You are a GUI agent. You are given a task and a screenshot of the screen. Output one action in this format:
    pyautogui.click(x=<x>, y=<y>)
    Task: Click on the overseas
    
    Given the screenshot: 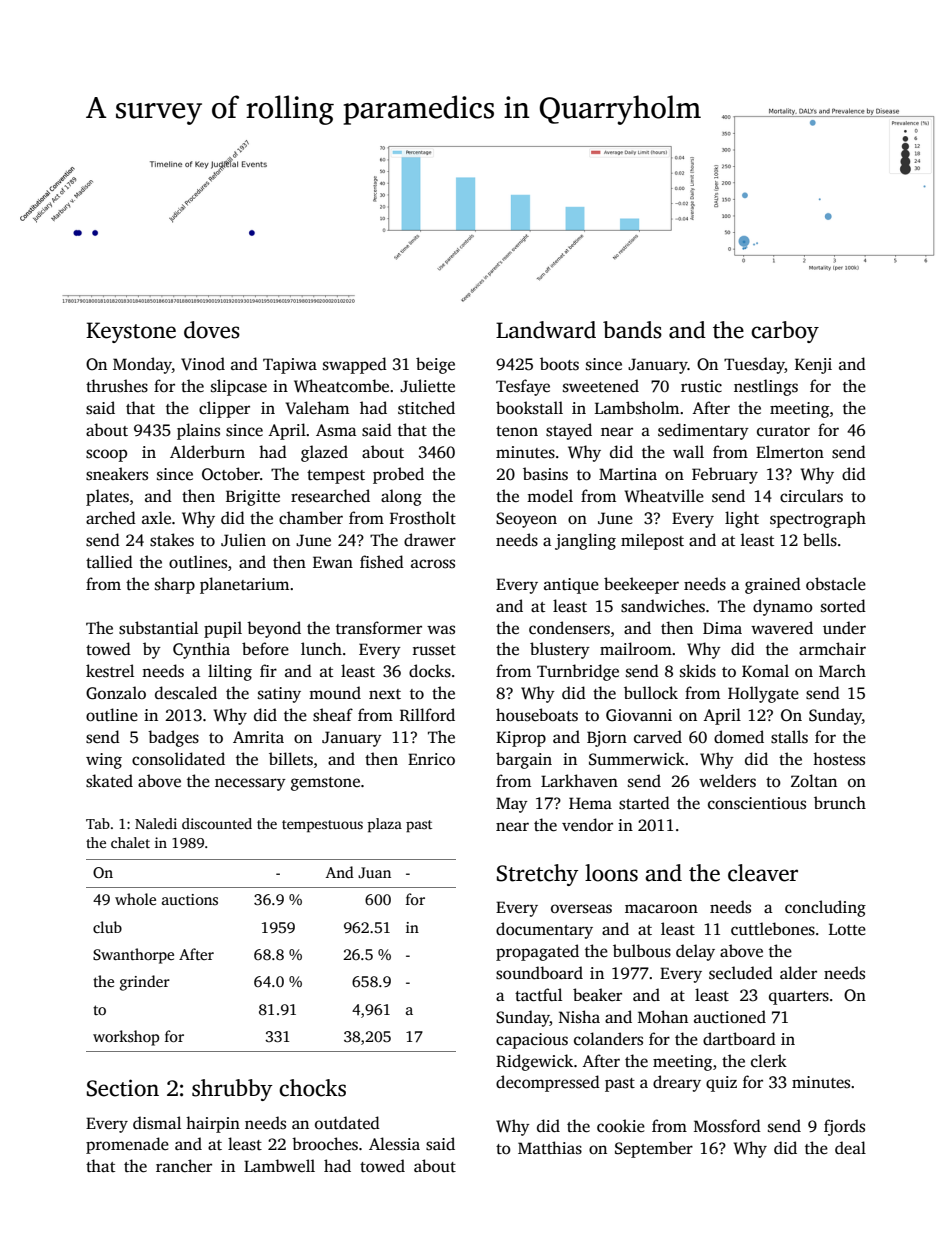 What is the action you would take?
    pyautogui.click(x=581, y=909)
